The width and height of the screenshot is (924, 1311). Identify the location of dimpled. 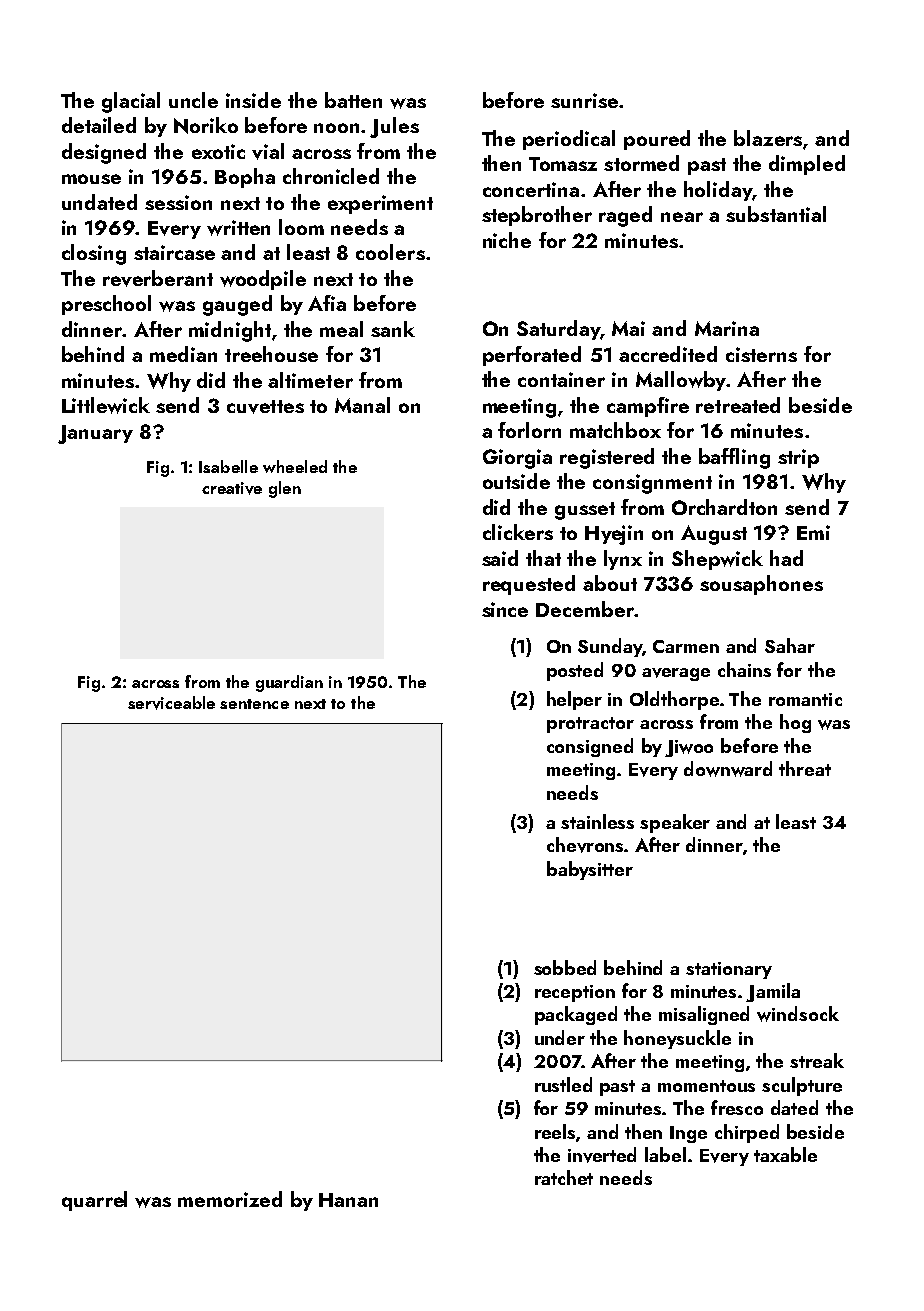
(807, 165).
